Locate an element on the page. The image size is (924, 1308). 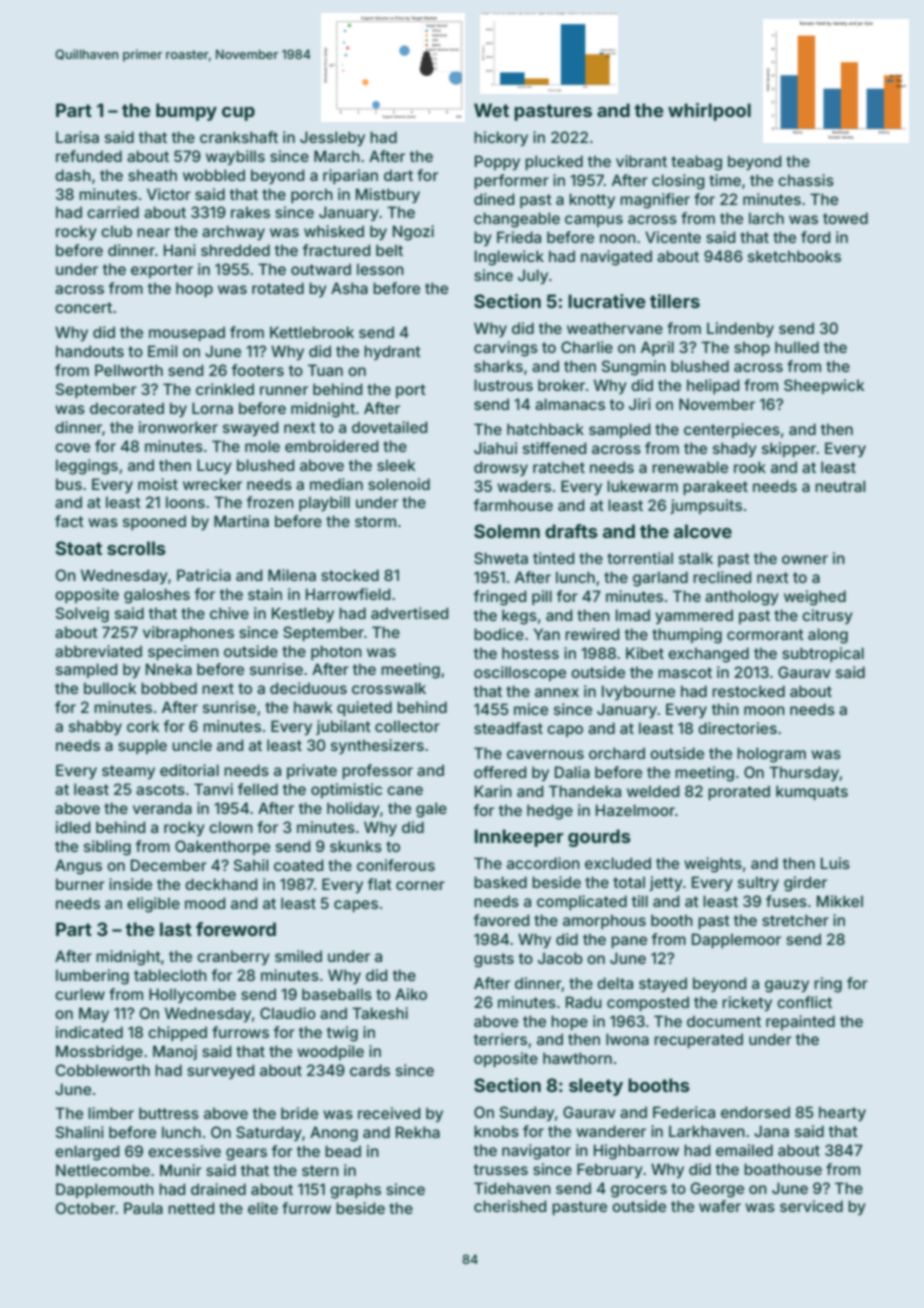
sultry is located at coordinates (758, 883).
